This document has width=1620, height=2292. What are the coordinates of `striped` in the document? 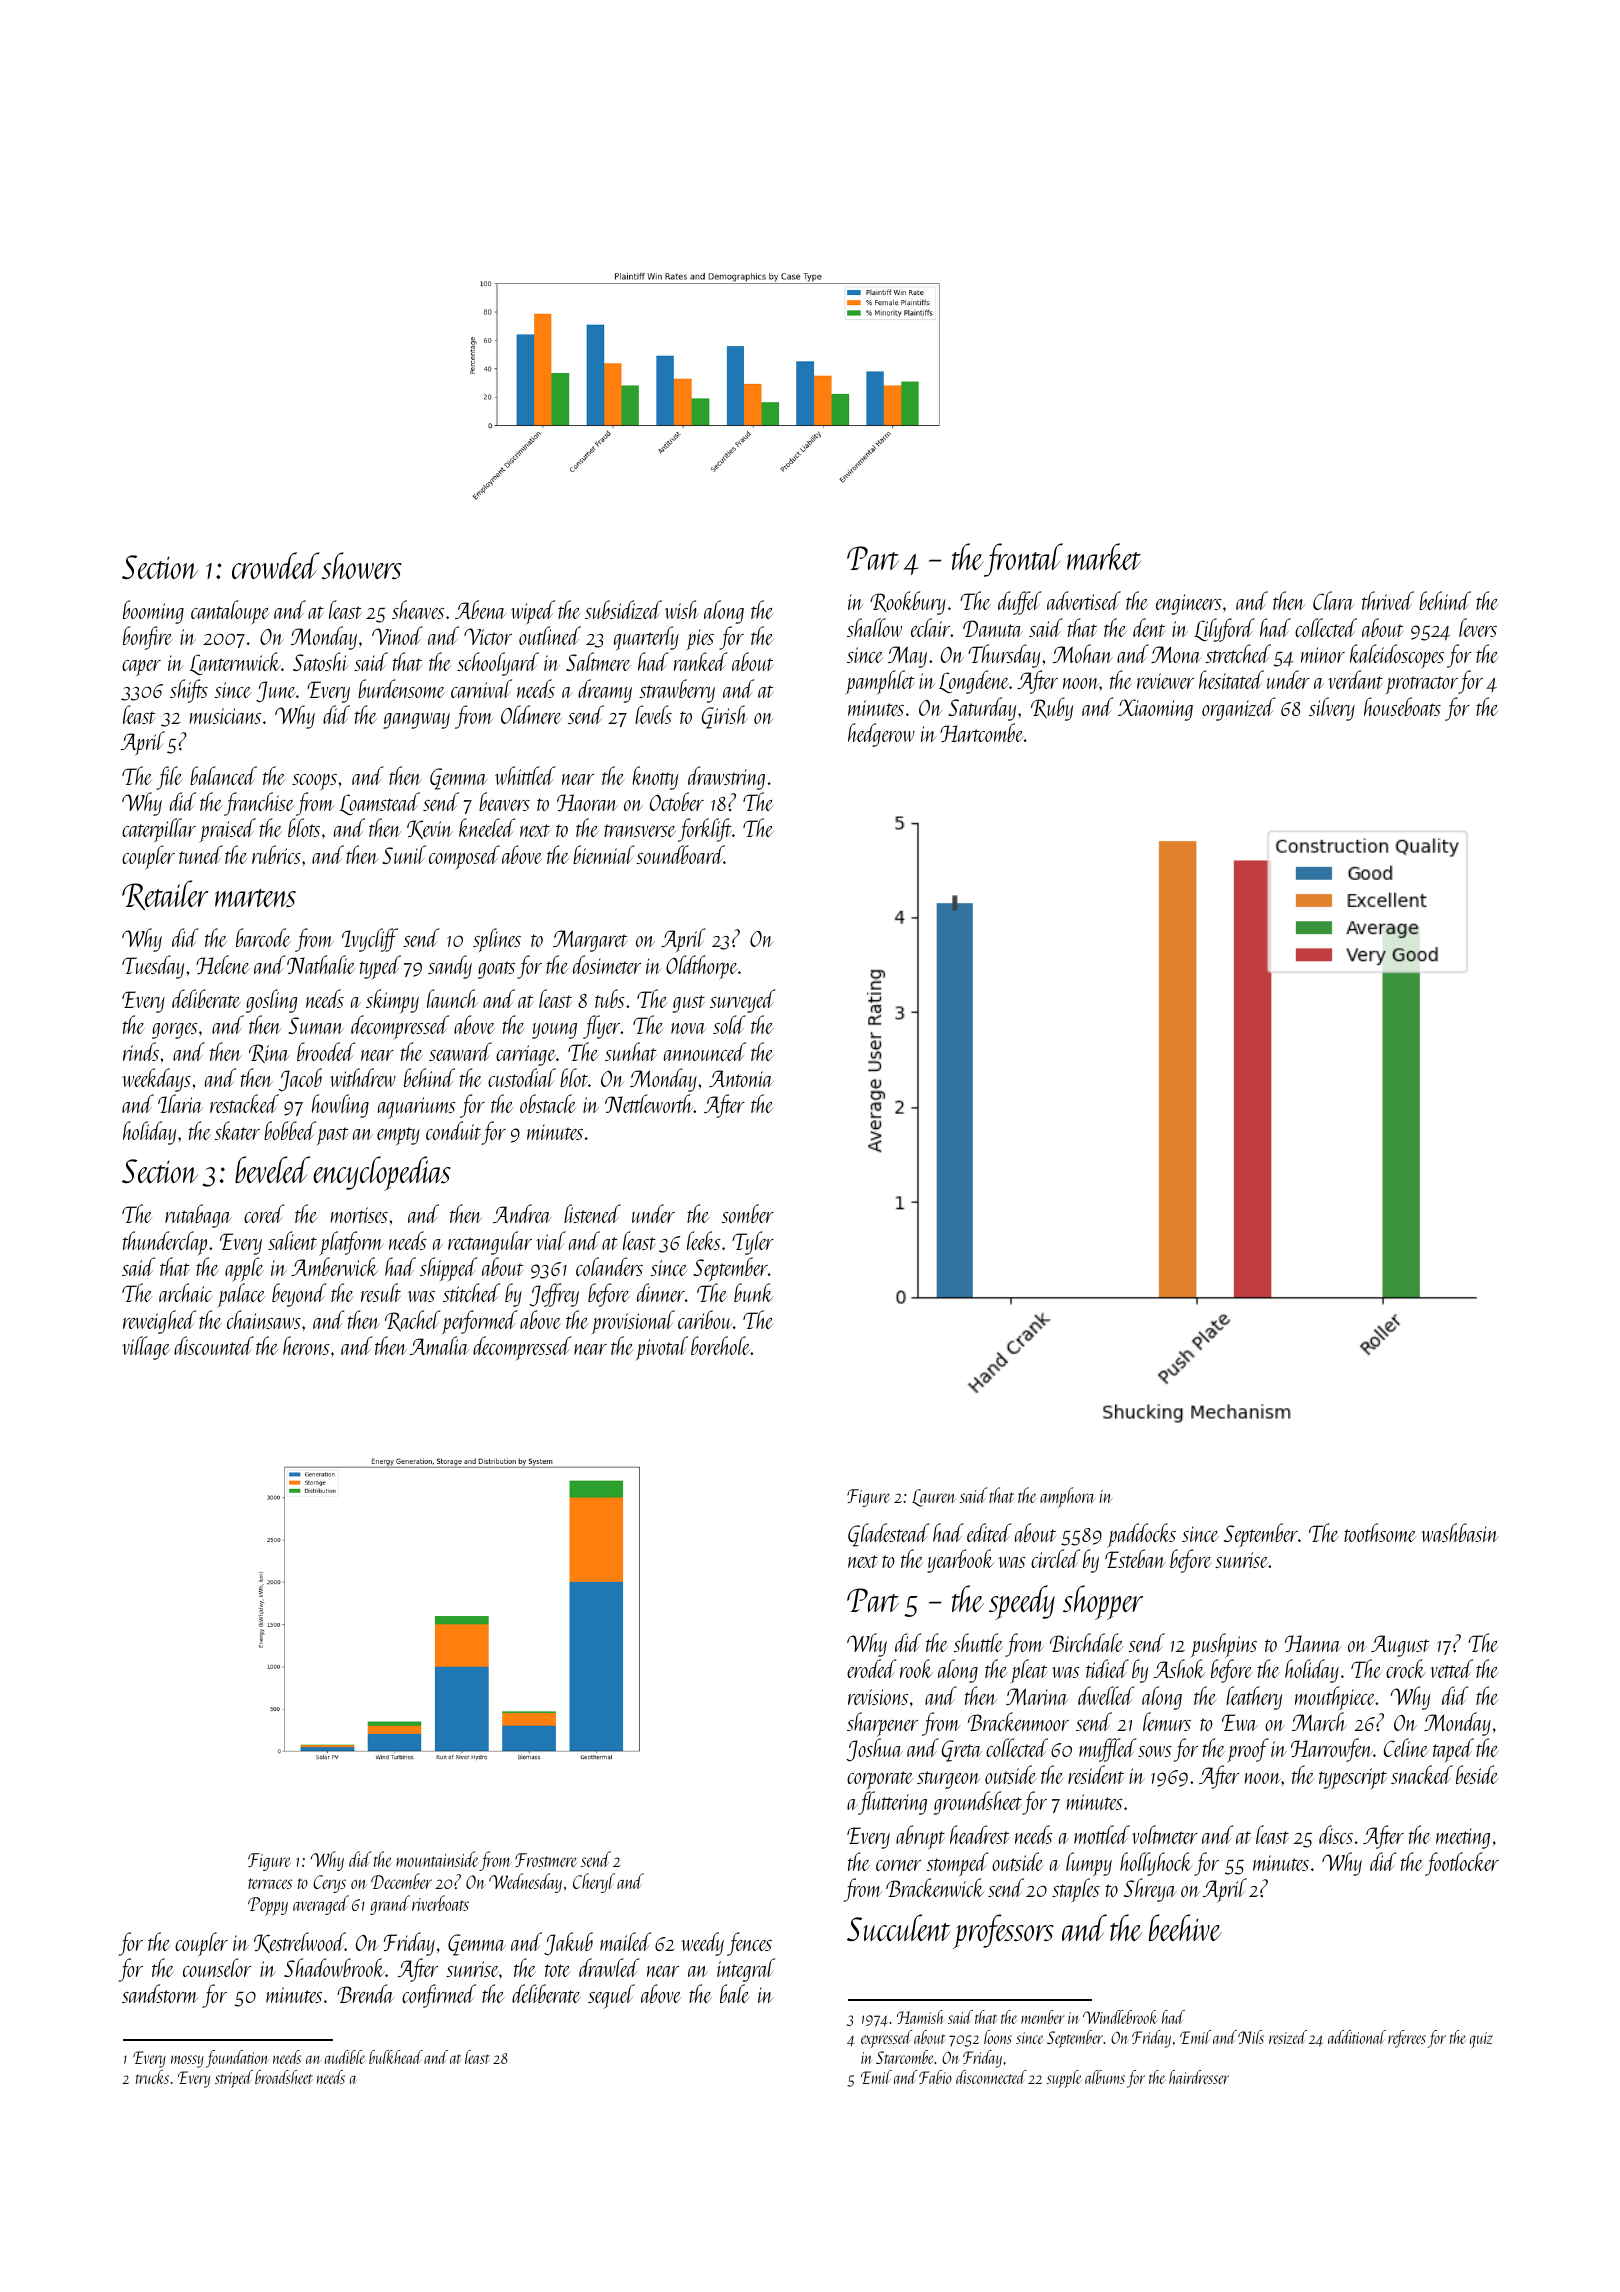 It's located at (234, 2079).
